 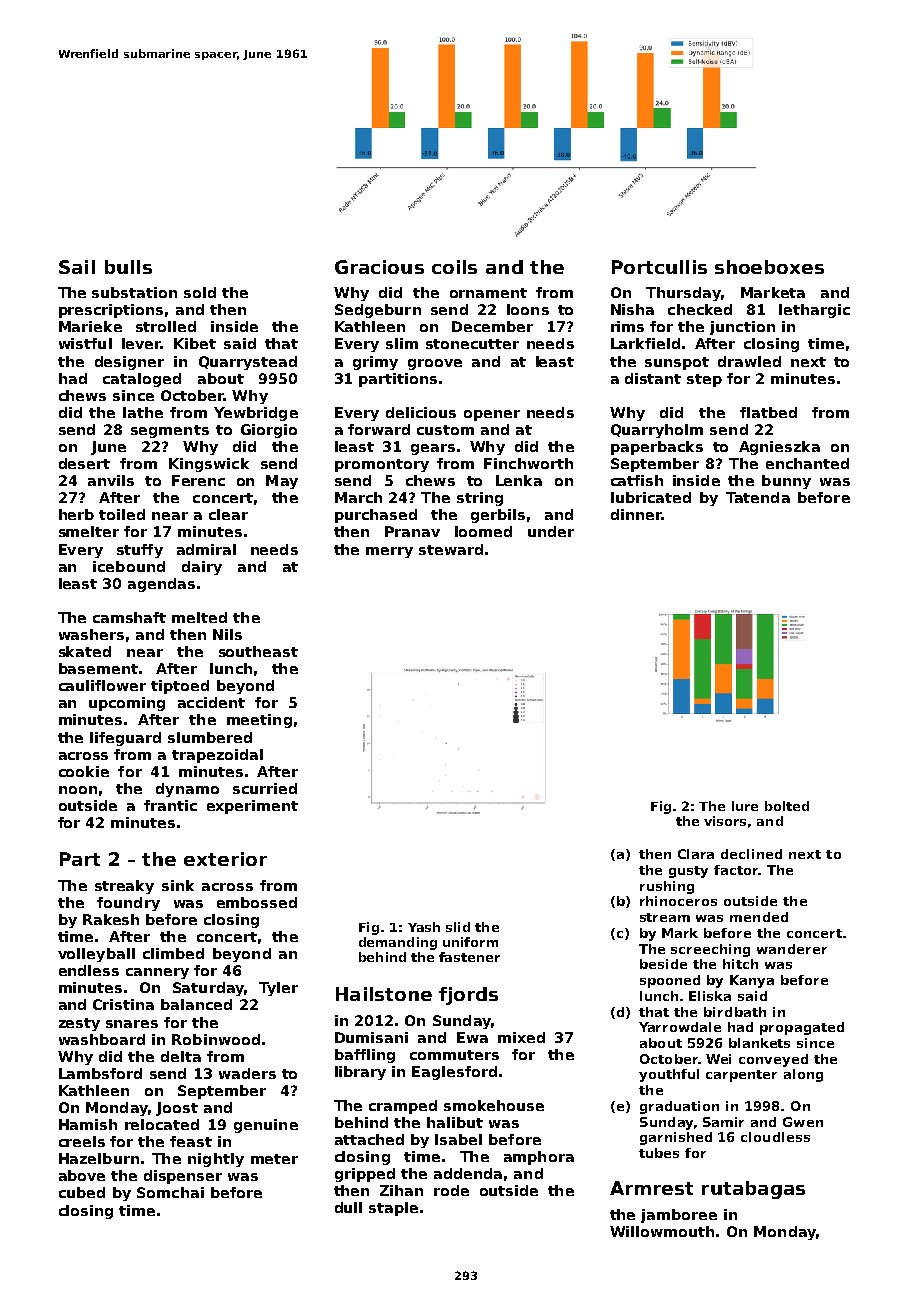 What do you see at coordinates (758, 497) in the screenshot?
I see `Tatenda` at bounding box center [758, 497].
